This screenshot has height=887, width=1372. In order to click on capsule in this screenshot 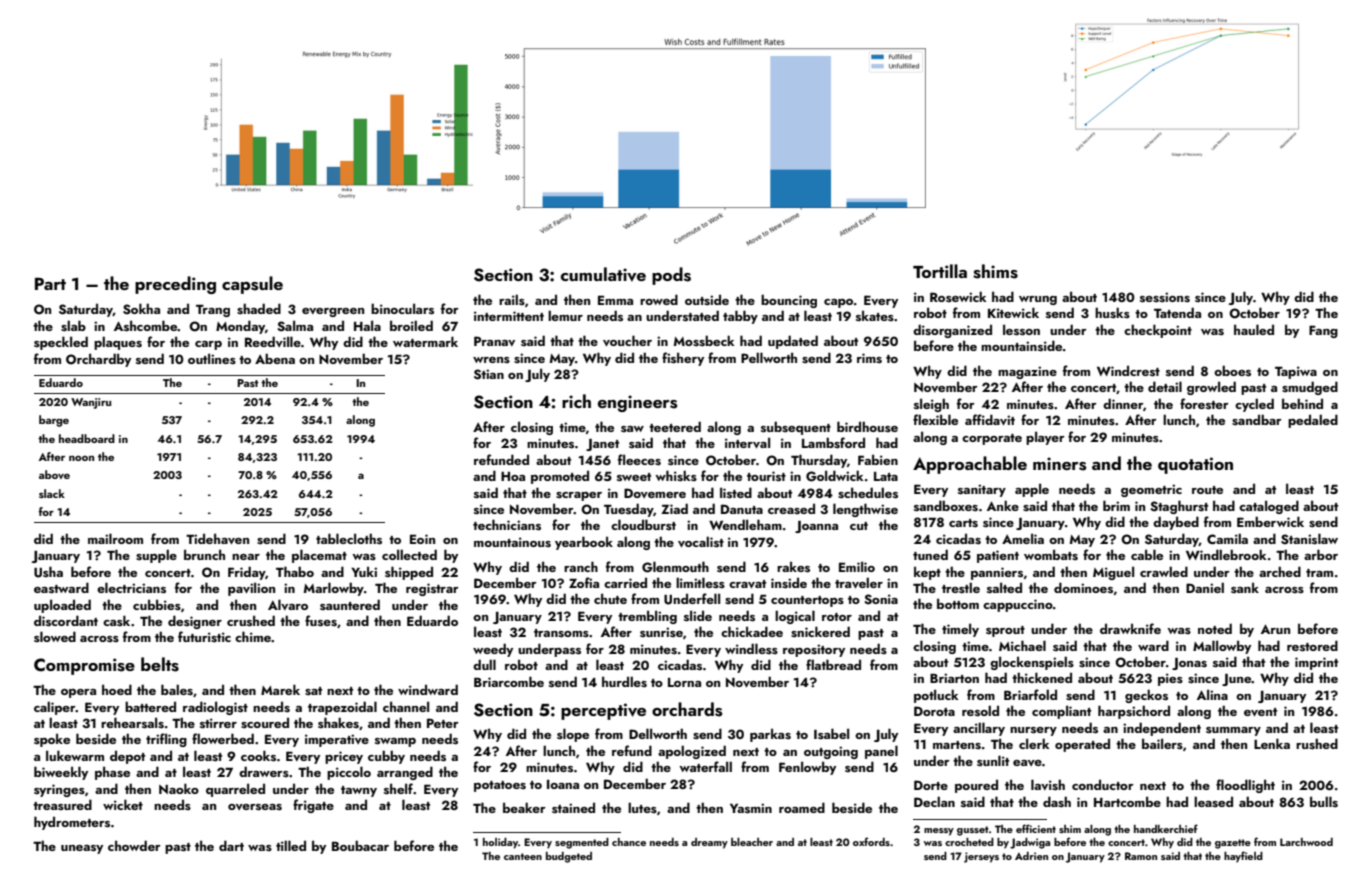, I will do `click(252, 285)`.
